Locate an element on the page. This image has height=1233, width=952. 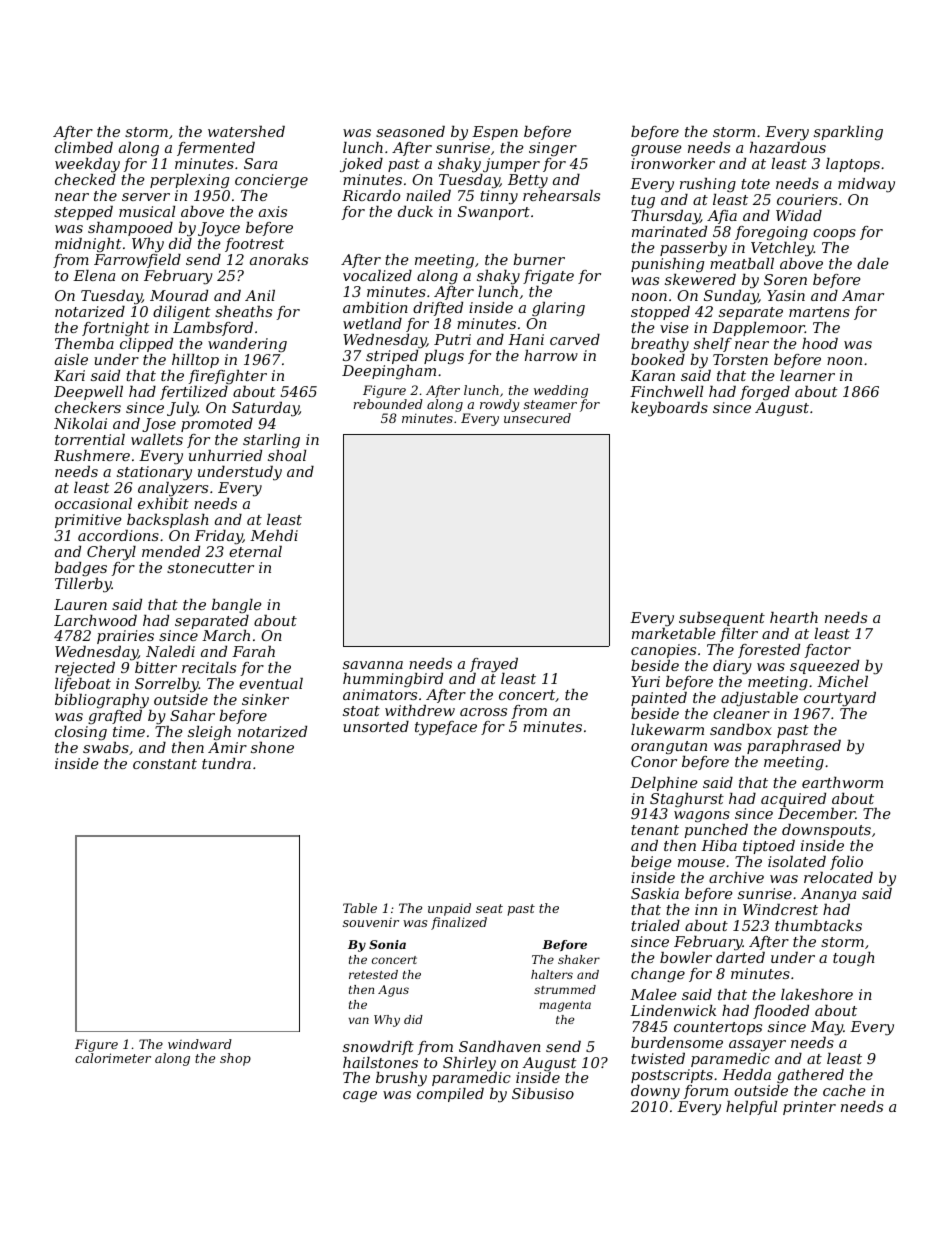
calorimeter is located at coordinates (113, 1058).
